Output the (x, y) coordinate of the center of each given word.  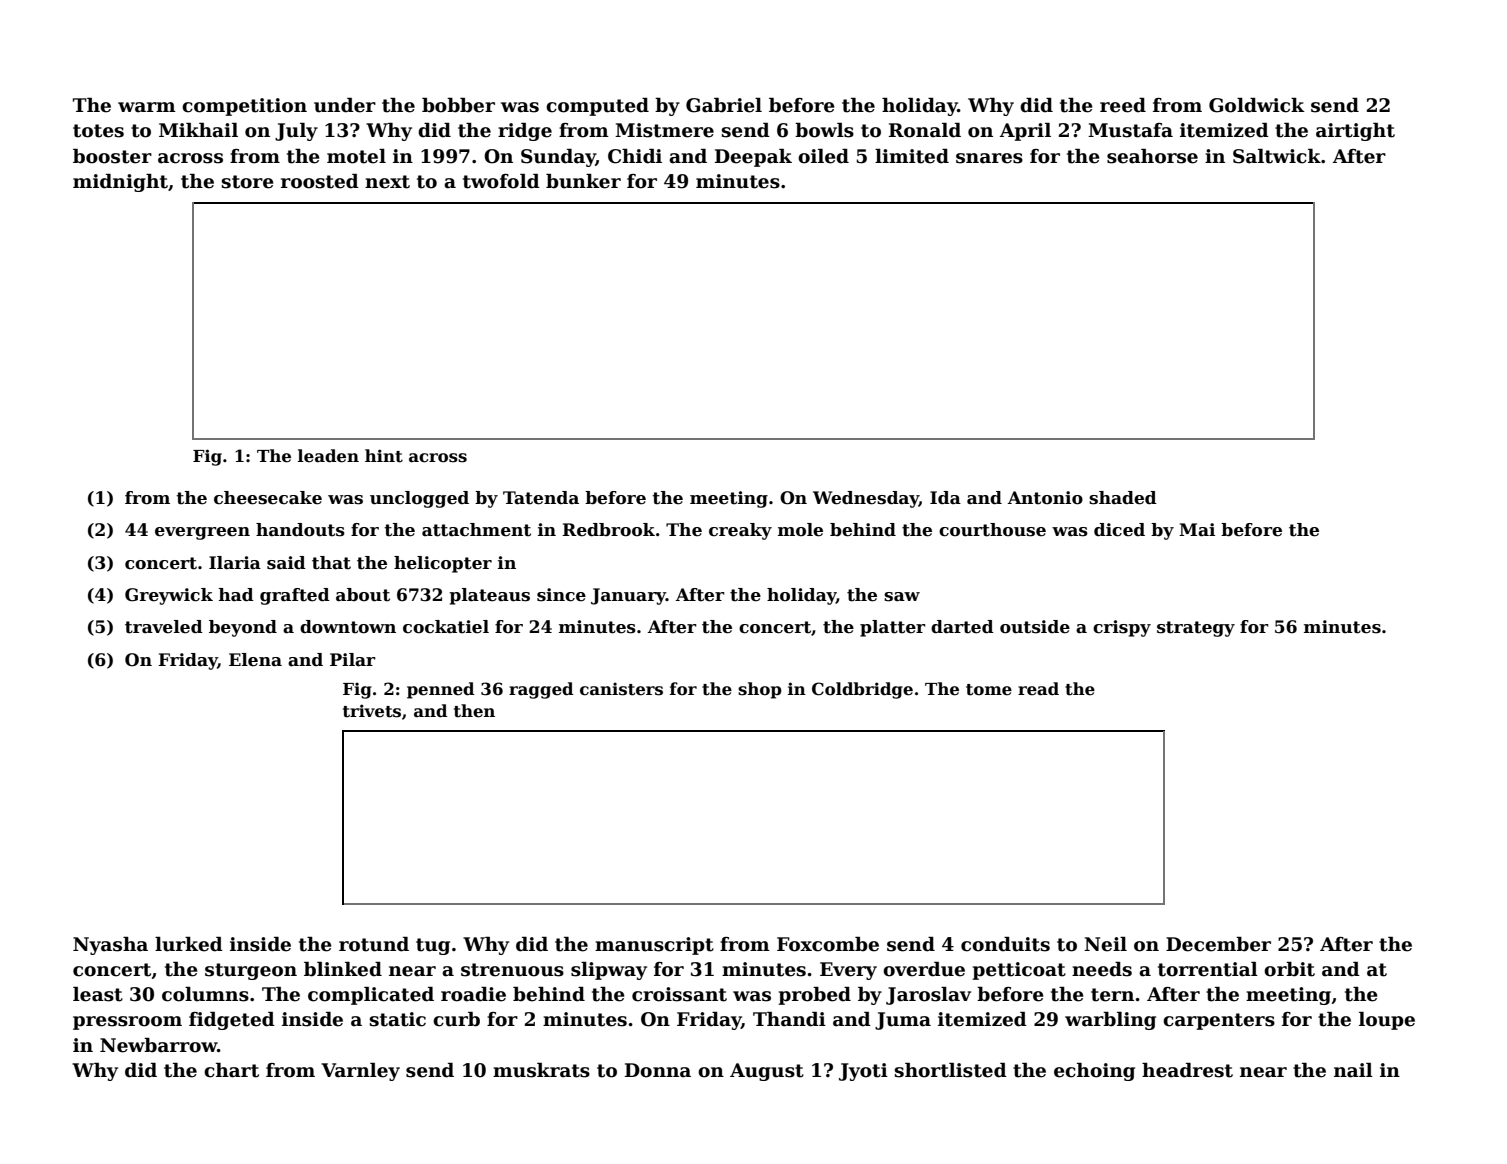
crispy (1122, 628)
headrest (1187, 1070)
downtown (348, 627)
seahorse (1152, 156)
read (1038, 689)
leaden (328, 456)
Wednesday (866, 499)
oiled (823, 156)
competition (244, 107)
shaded (1123, 498)
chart (231, 1070)
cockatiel (446, 627)
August (767, 1072)
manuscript (654, 946)
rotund (374, 944)
